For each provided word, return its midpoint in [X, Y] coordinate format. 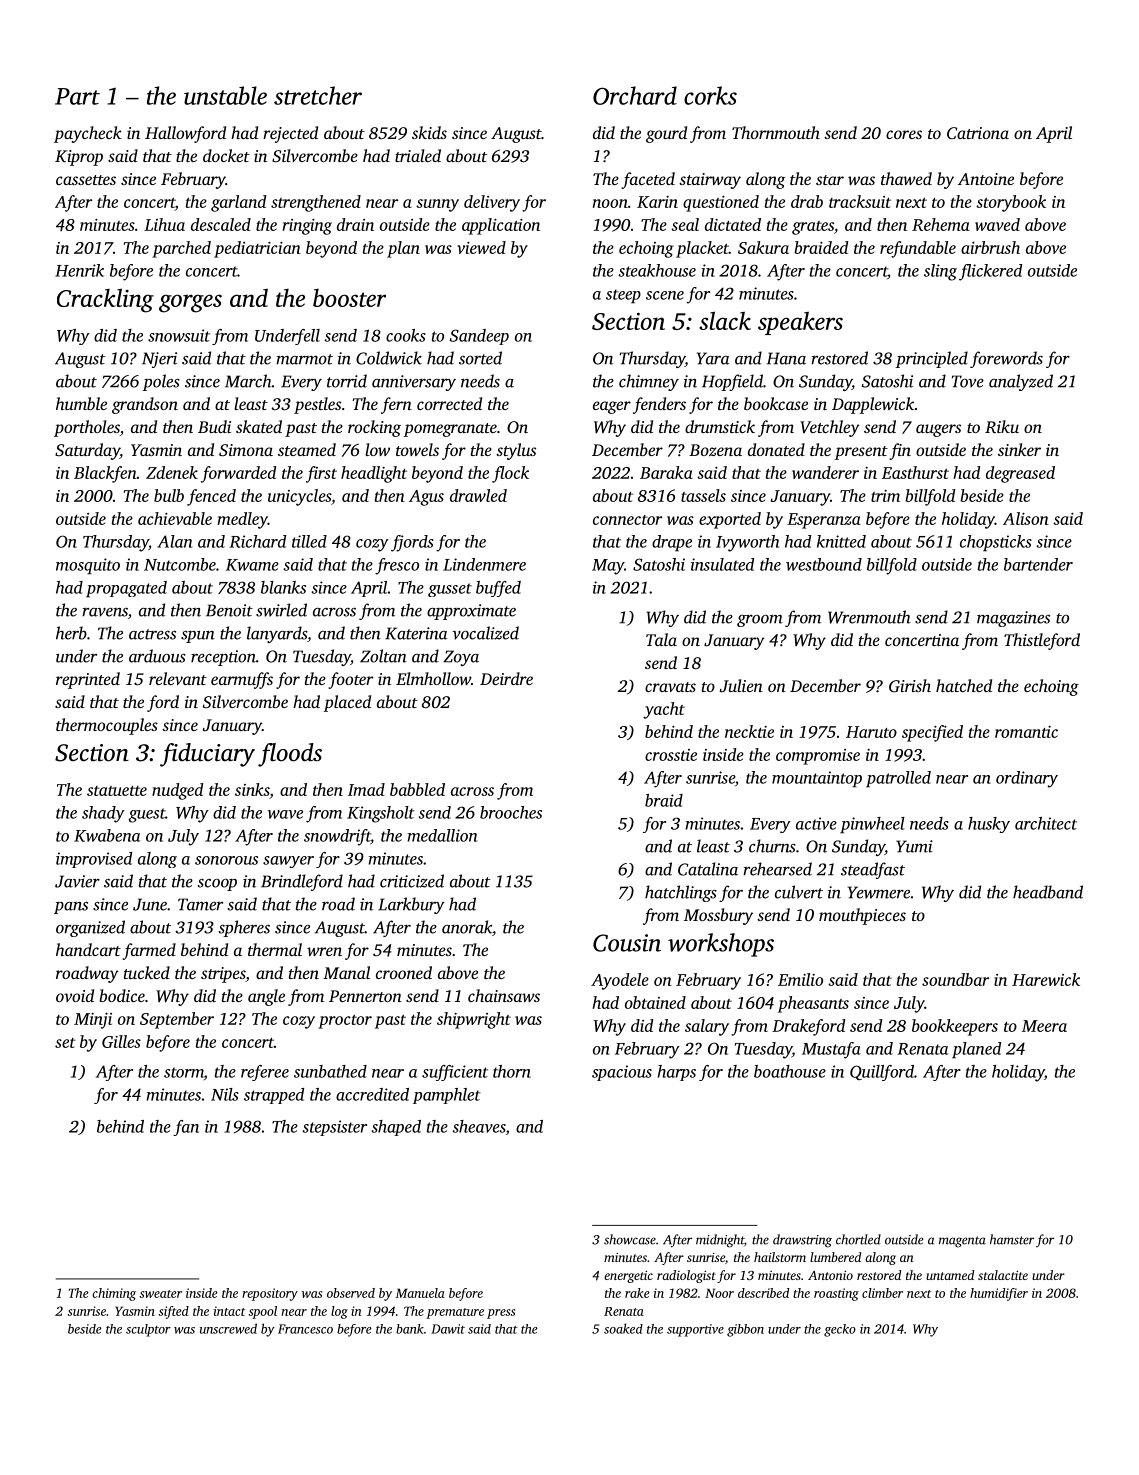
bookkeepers [955, 1027]
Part [77, 96]
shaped [396, 1128]
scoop [217, 885]
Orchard [635, 95]
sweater [161, 1294]
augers [938, 430]
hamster [1012, 1239]
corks [710, 95]
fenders [659, 405]
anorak [467, 927]
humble [81, 403]
